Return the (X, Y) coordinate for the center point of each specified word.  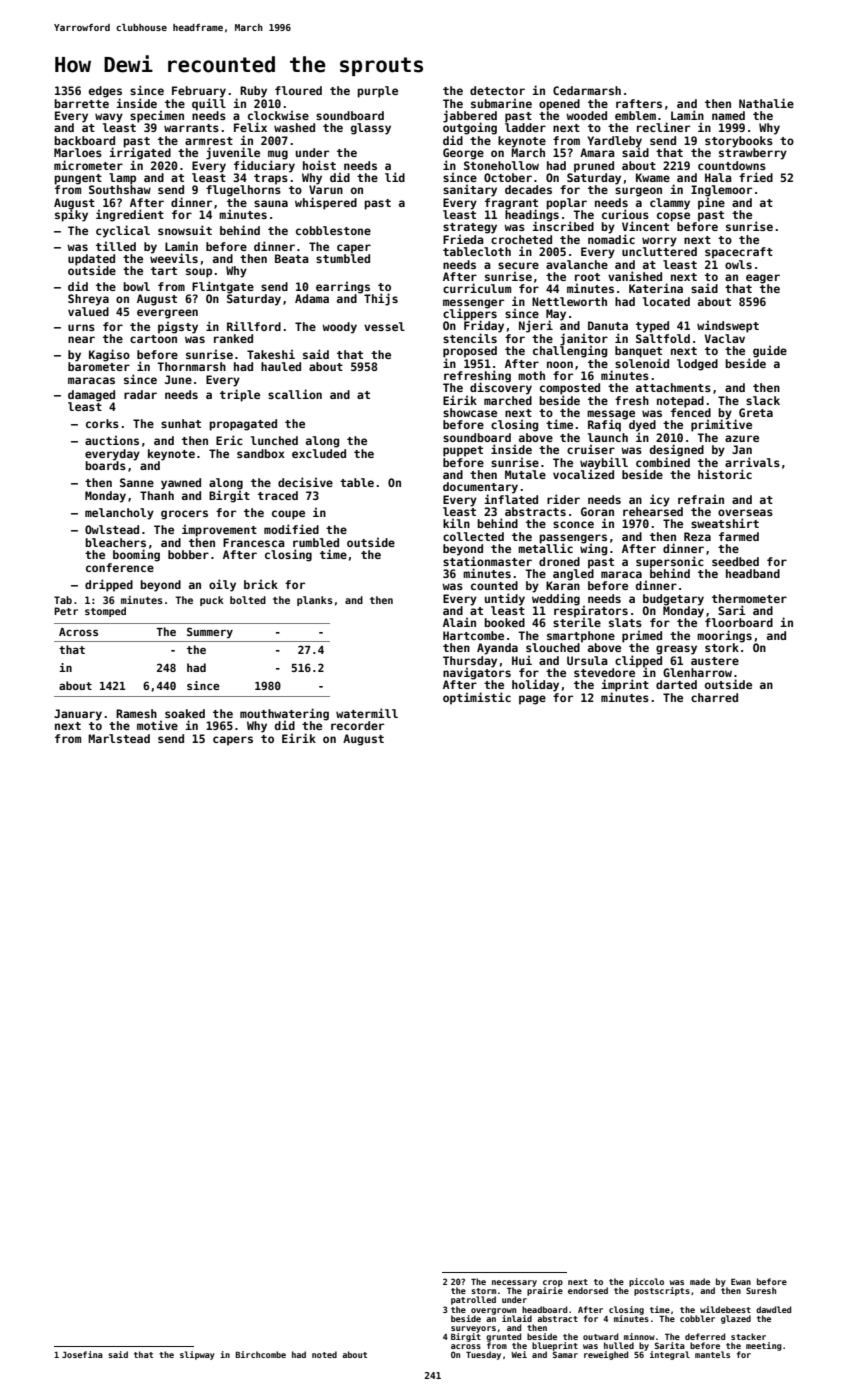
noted (324, 1354)
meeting (764, 1346)
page (532, 700)
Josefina (82, 1354)
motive (157, 725)
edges (105, 92)
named (728, 115)
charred (714, 697)
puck (212, 601)
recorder (357, 725)
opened (559, 105)
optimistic (477, 698)
